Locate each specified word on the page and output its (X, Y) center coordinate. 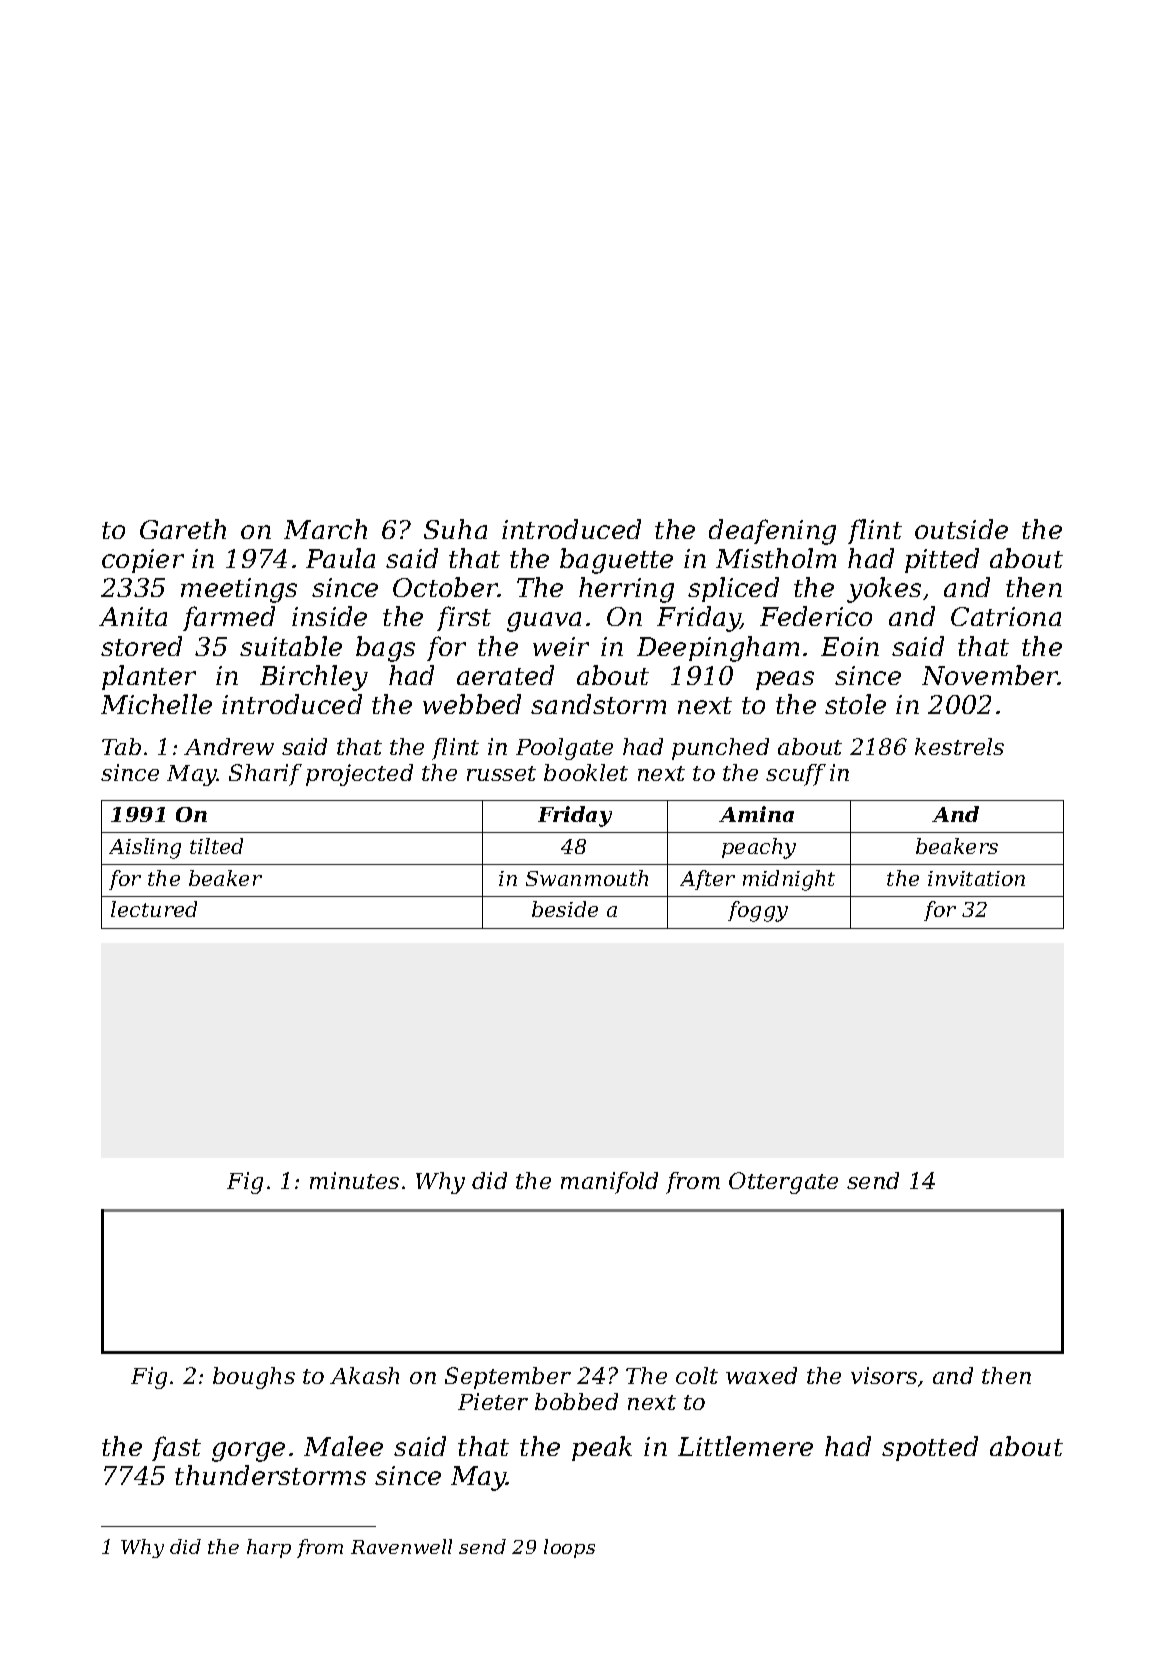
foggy (758, 911)
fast (176, 1448)
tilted (216, 846)
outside (961, 529)
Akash (364, 1375)
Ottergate (783, 1183)
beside (565, 909)
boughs (254, 1378)
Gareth (183, 529)
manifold (609, 1183)
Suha (455, 529)
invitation (976, 878)
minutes (354, 1180)
